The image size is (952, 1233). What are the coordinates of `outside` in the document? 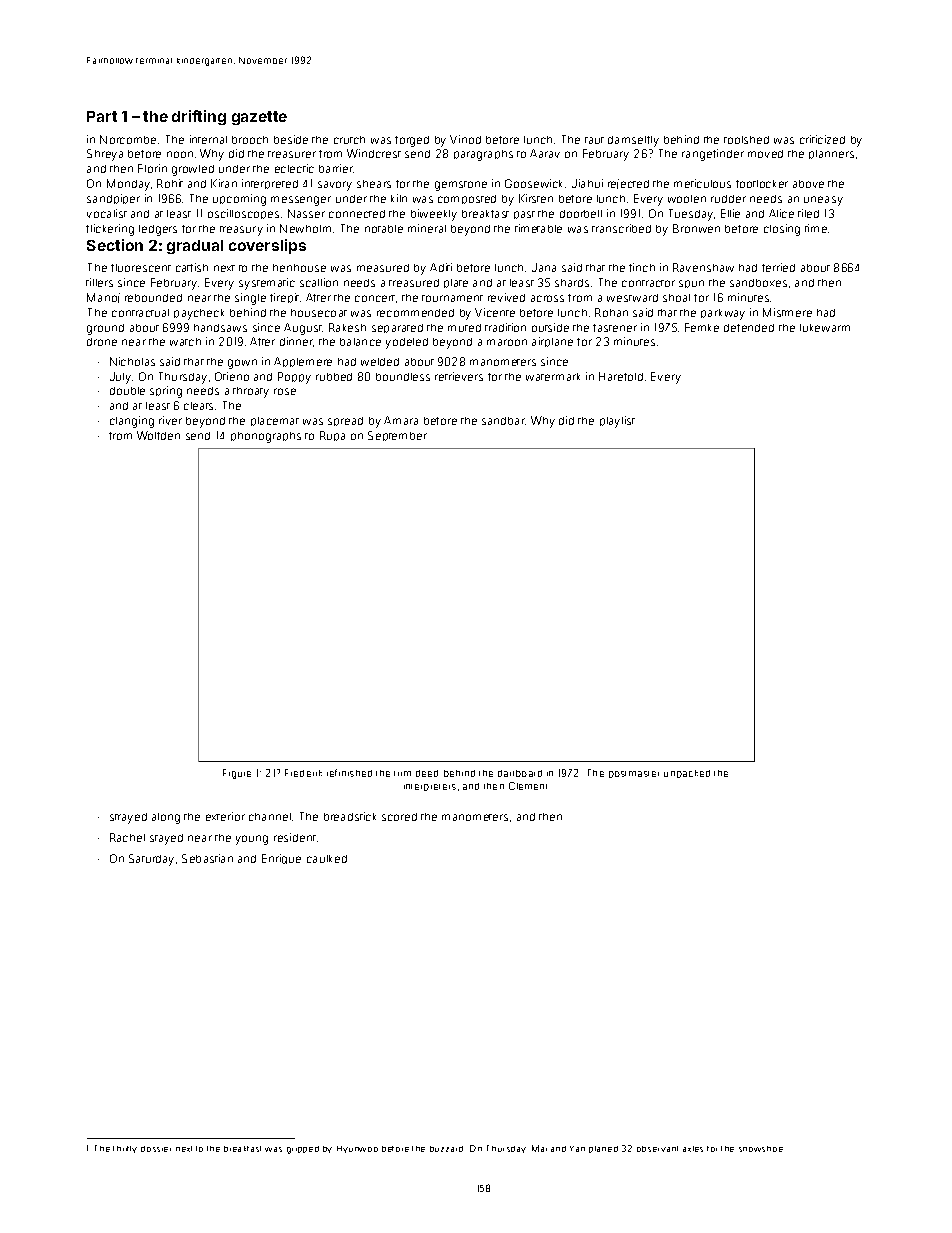 It's located at (550, 327).
